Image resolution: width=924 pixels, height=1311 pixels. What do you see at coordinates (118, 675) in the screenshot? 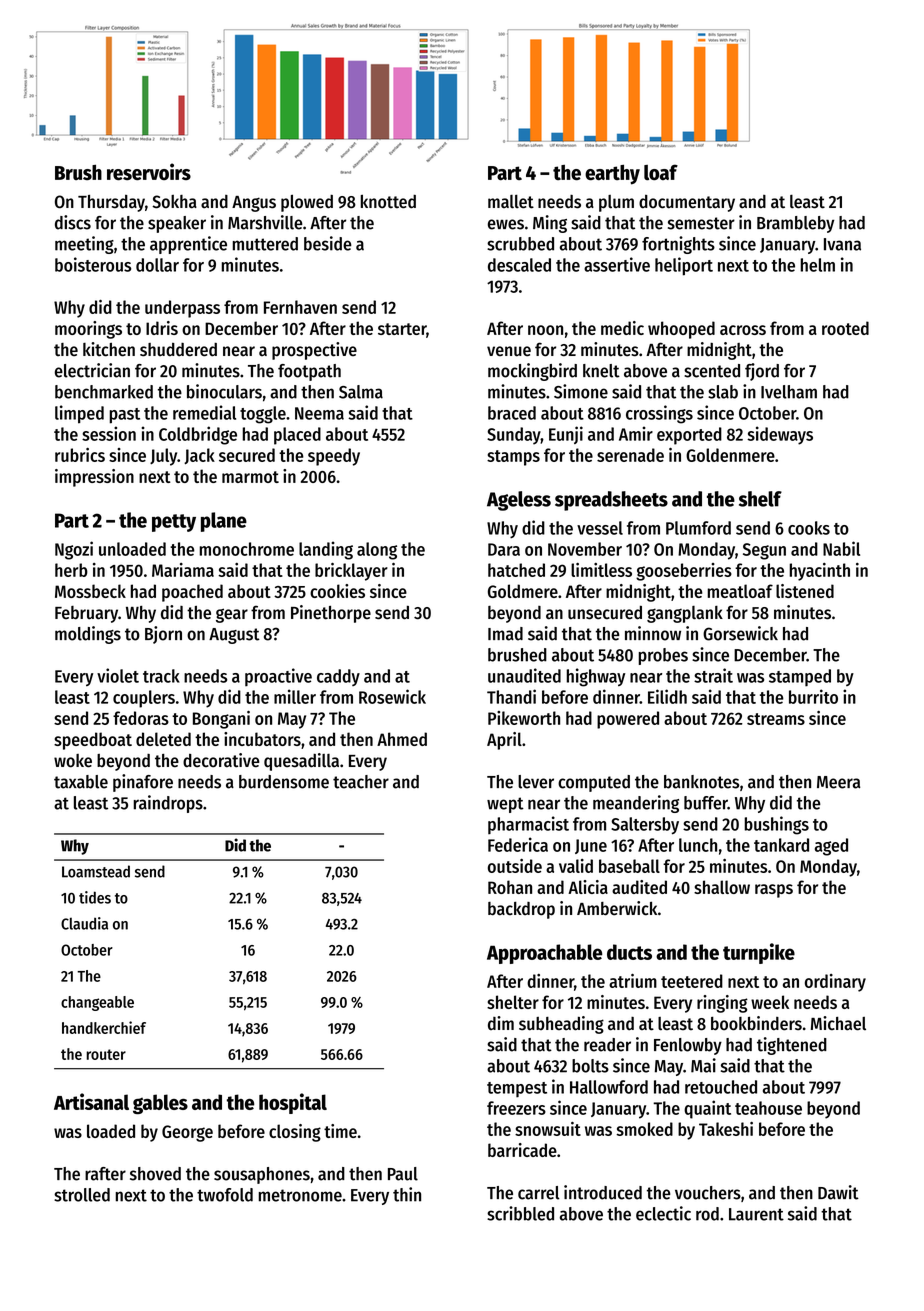
I see `violet` at bounding box center [118, 675].
